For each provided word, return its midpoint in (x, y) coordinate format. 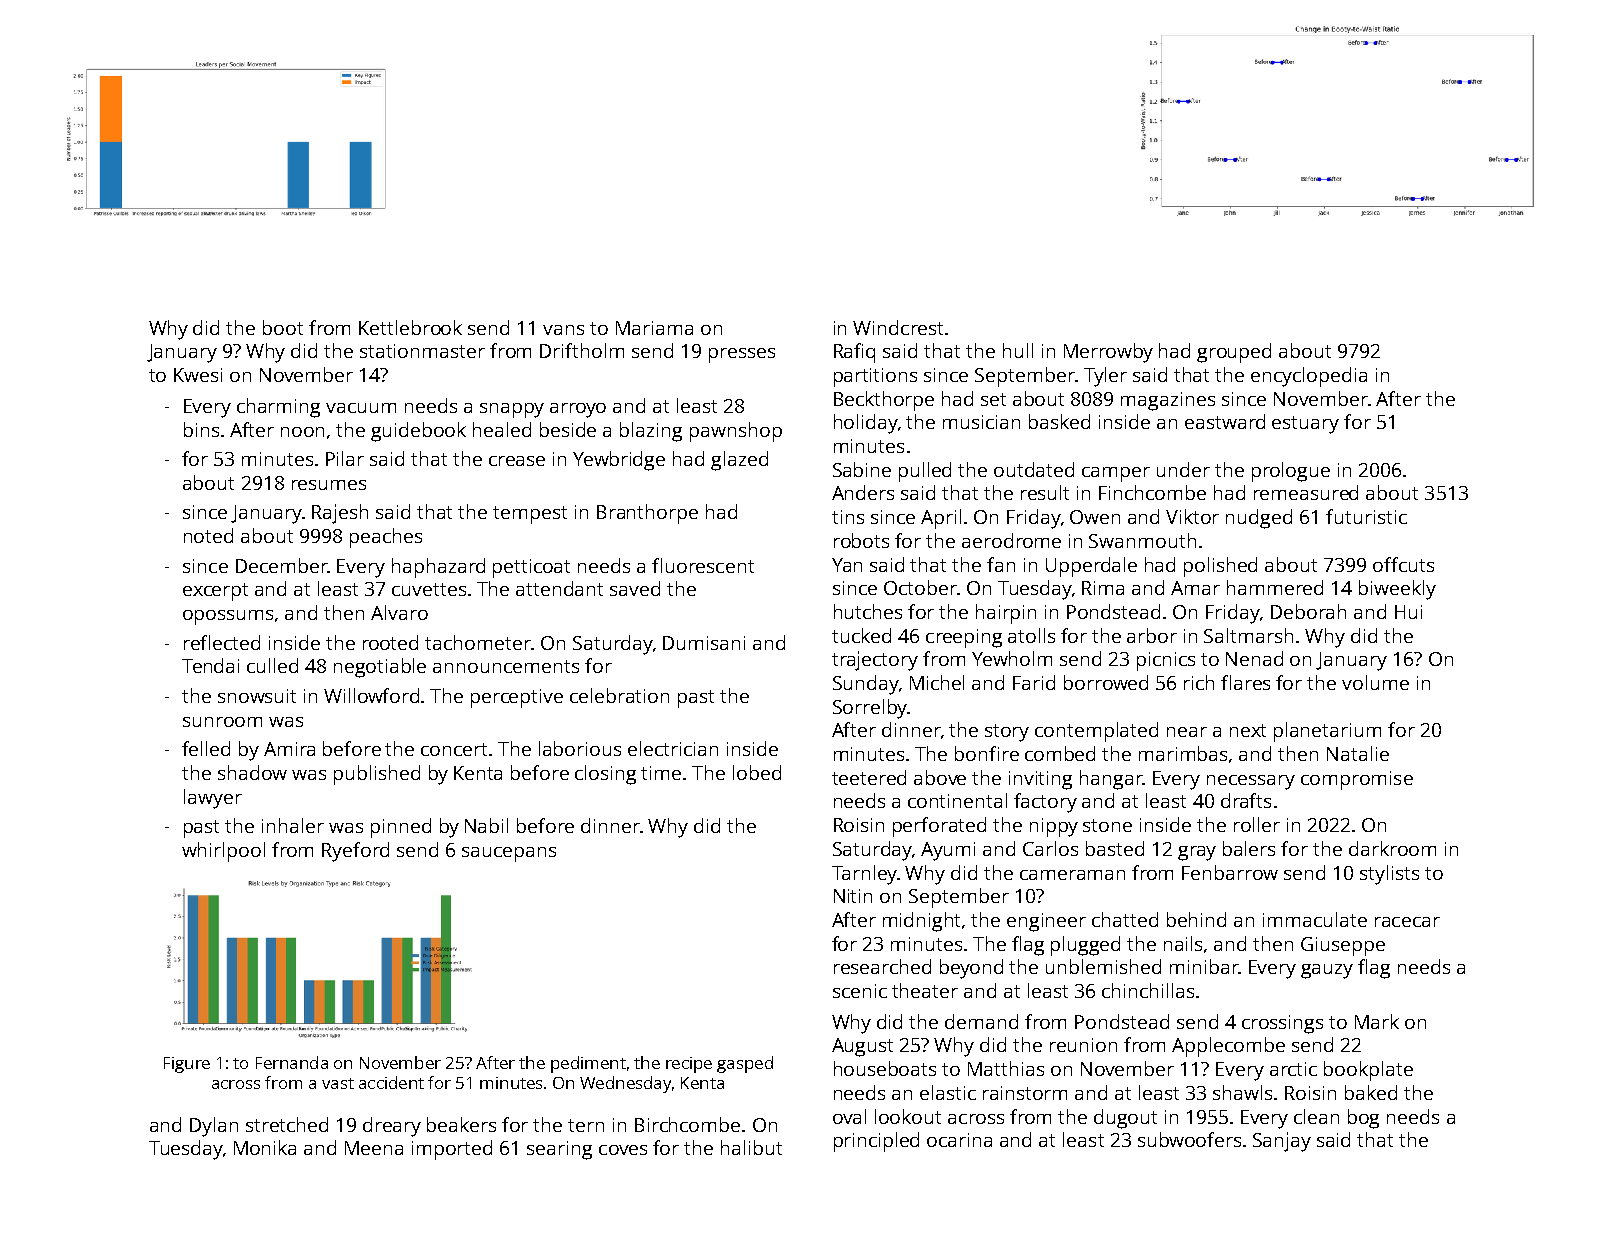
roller (1257, 824)
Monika (265, 1147)
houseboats (885, 1068)
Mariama (654, 328)
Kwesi (198, 375)
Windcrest (898, 327)
